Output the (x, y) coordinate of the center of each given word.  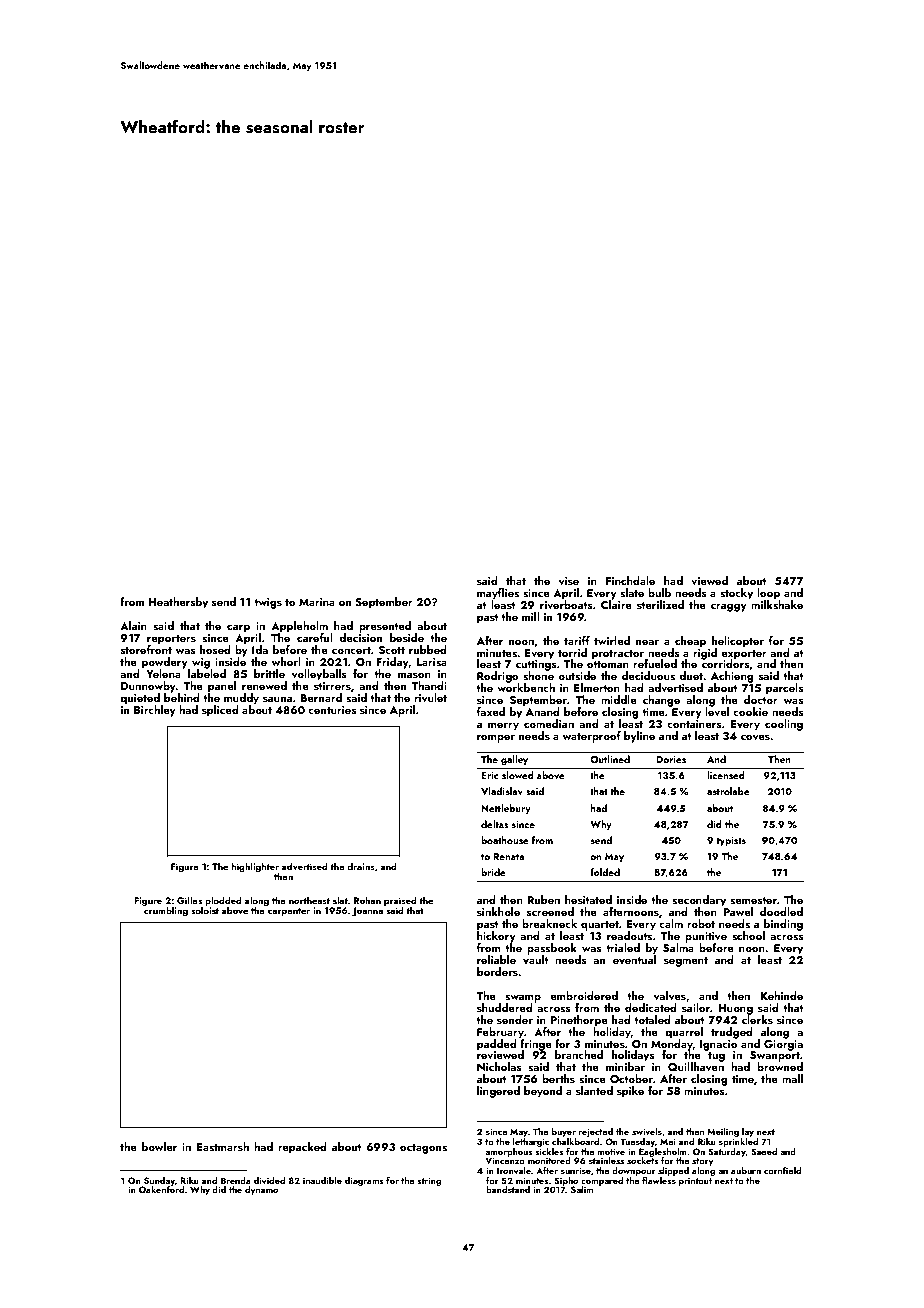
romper (496, 738)
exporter (744, 654)
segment (686, 962)
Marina (317, 602)
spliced (220, 711)
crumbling (166, 911)
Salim (582, 1189)
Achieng (732, 677)
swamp (523, 998)
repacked (302, 1148)
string (429, 1181)
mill (531, 616)
